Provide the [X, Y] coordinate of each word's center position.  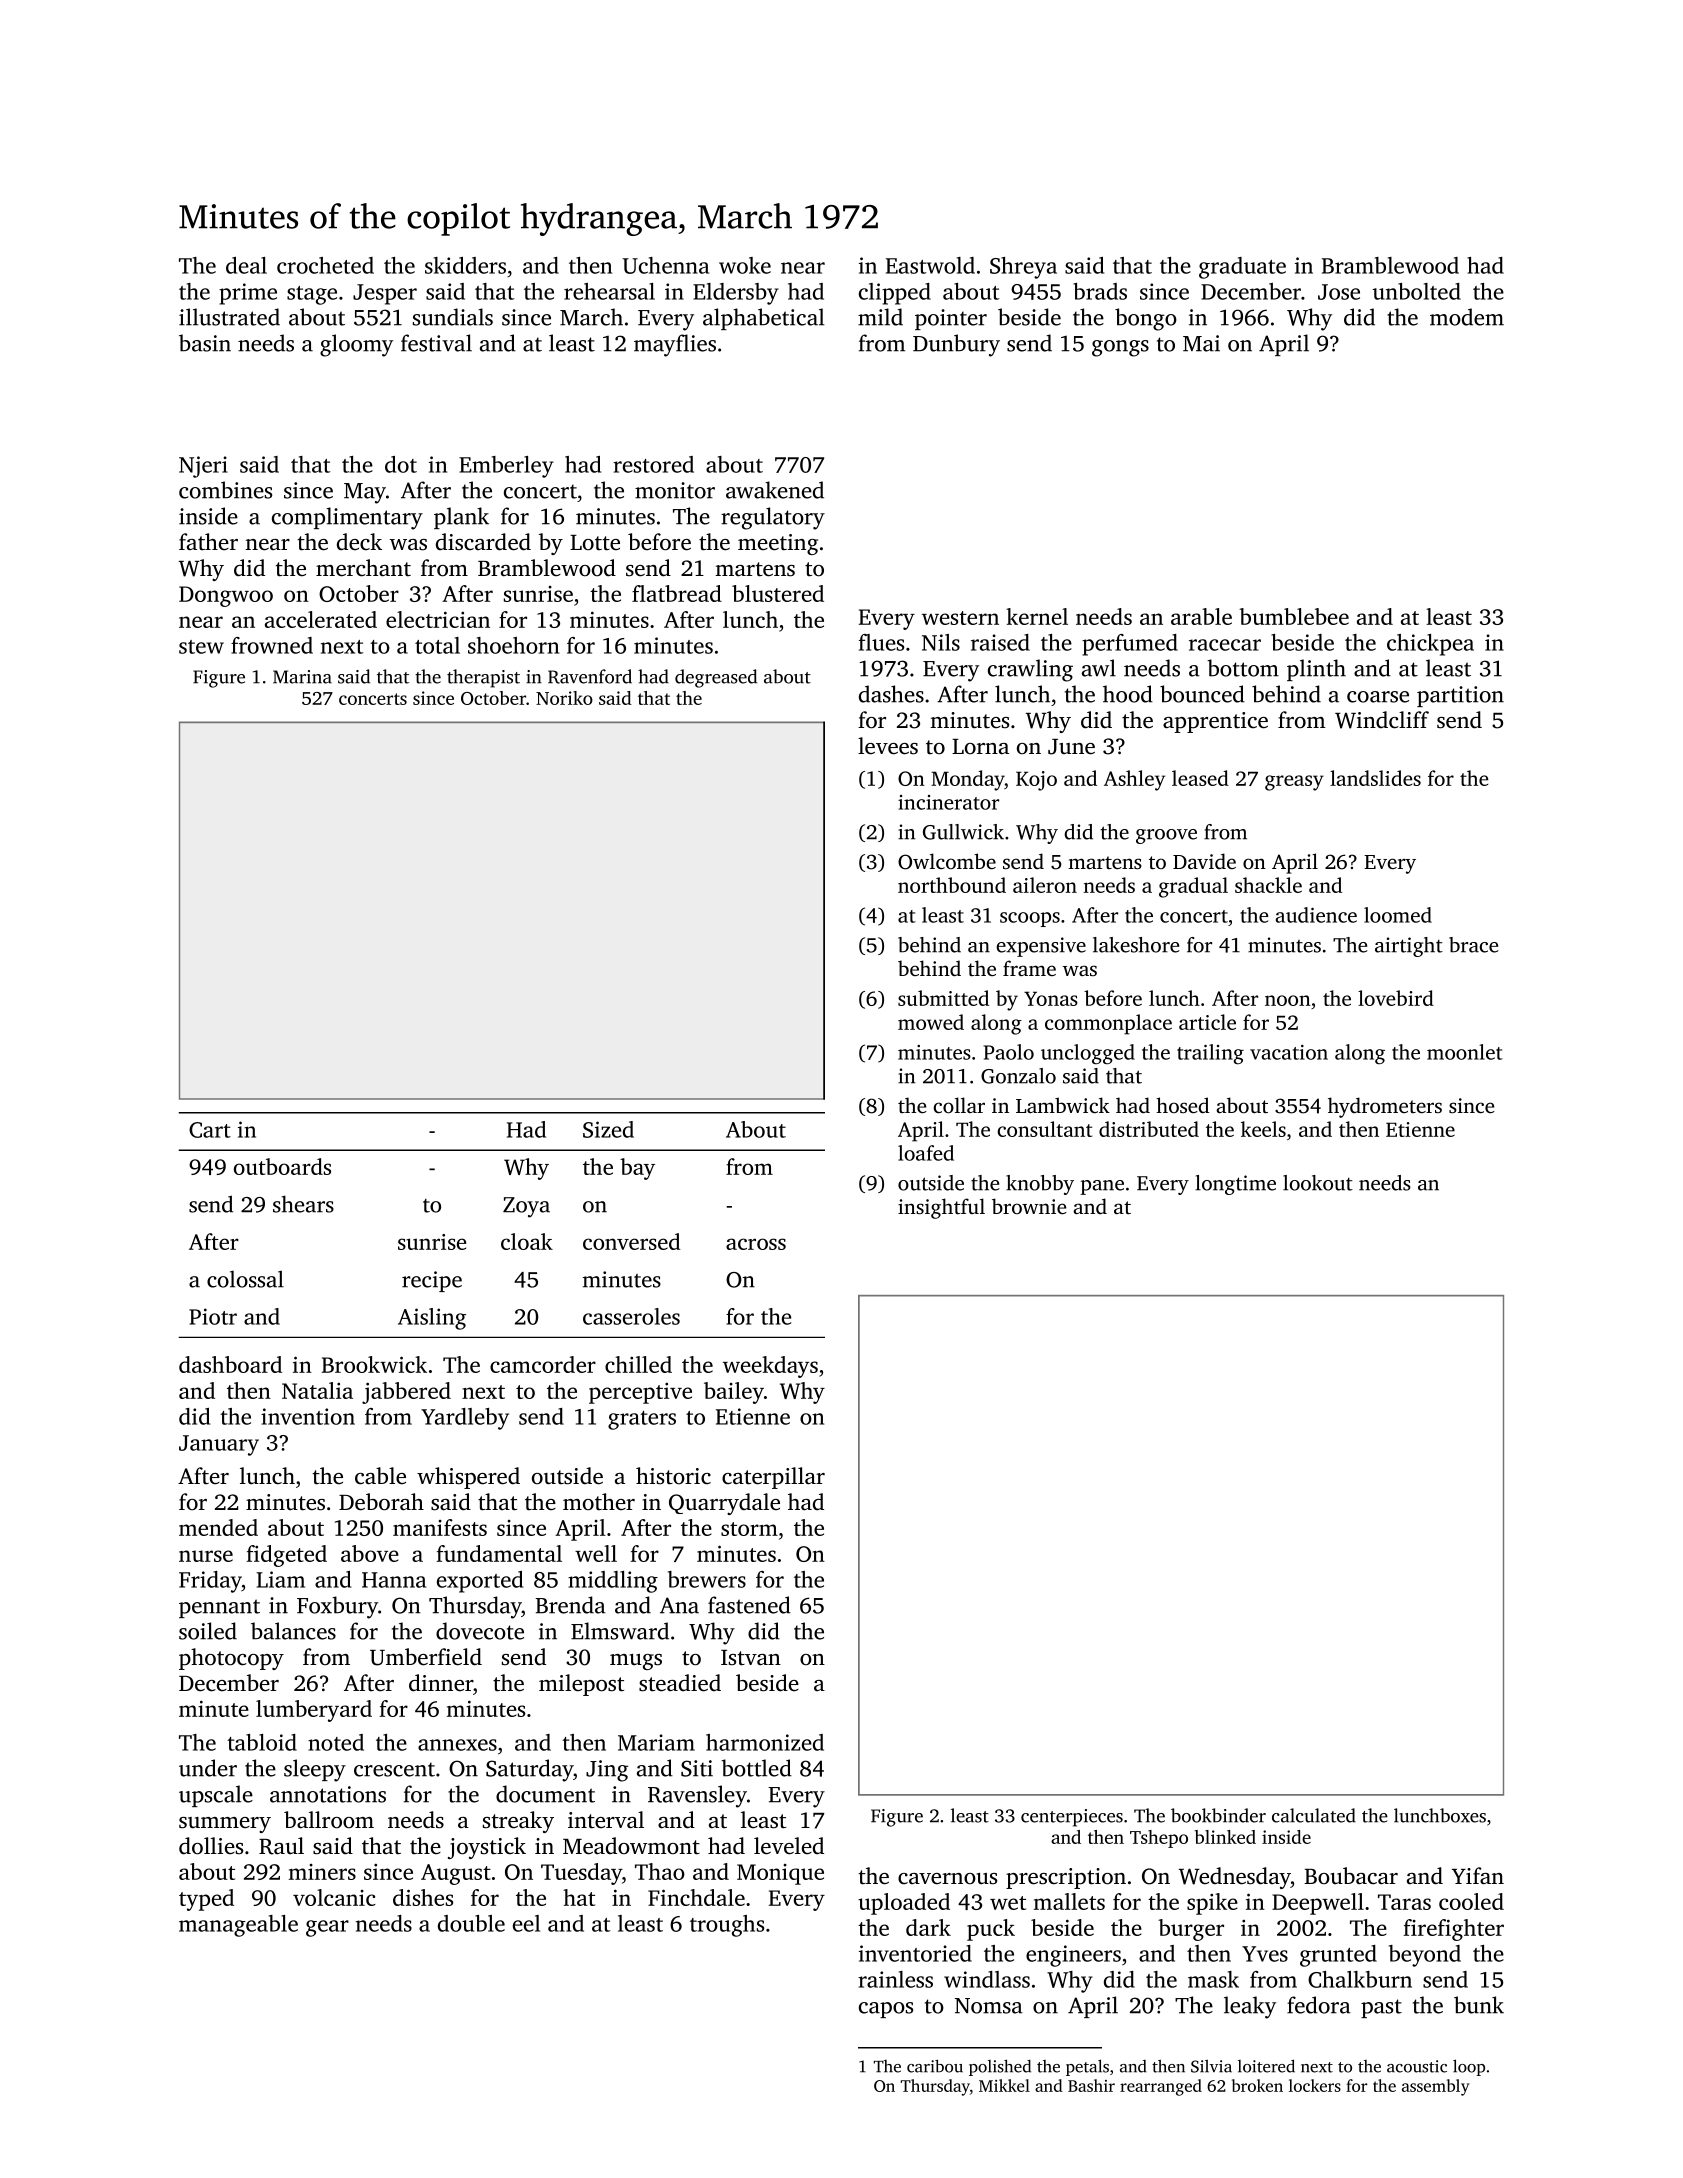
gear [327, 1928]
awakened [775, 490]
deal [246, 265]
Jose [1339, 292]
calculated [1314, 1815]
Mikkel [1004, 2085]
